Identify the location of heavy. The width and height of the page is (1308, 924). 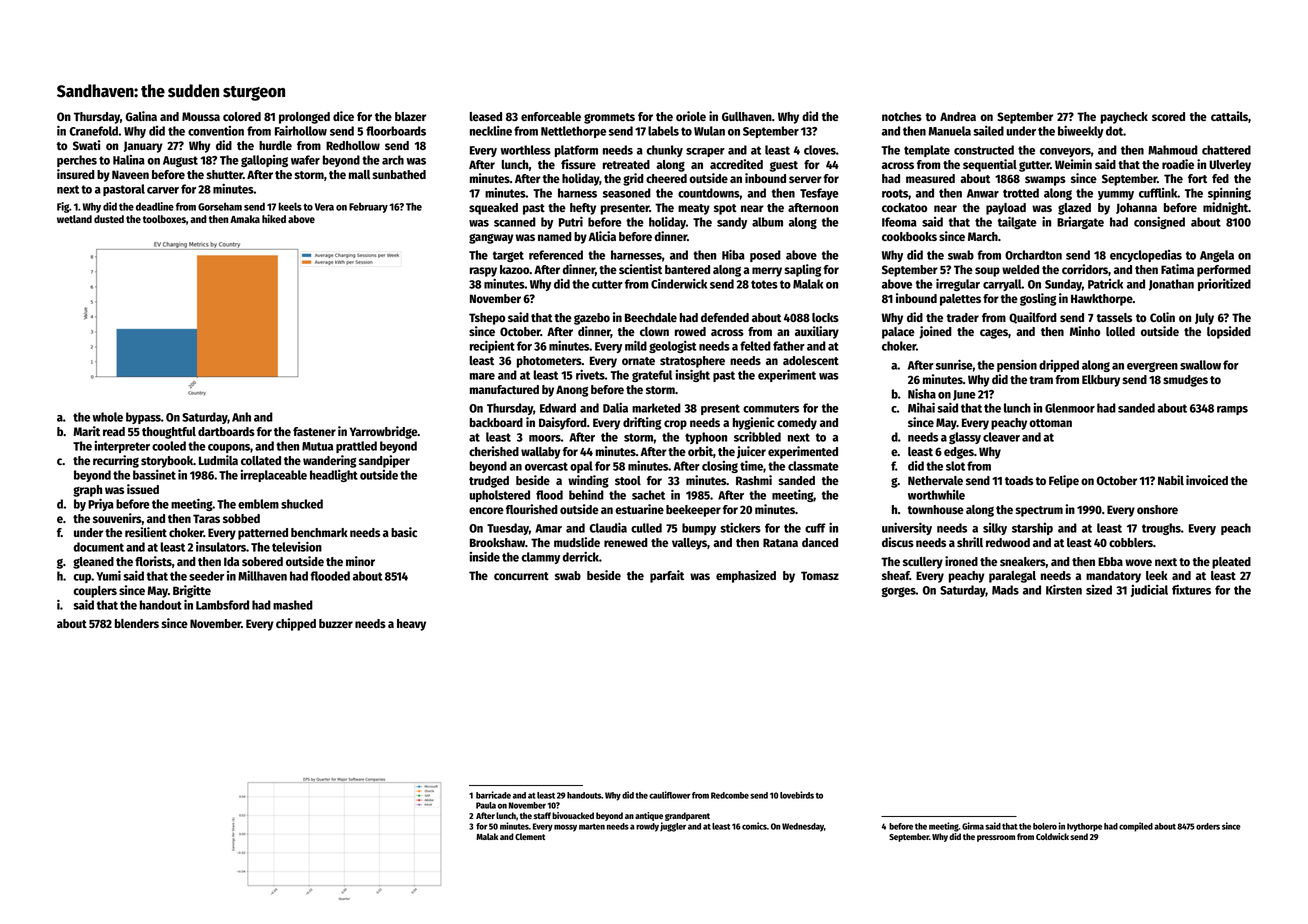
(411, 625).
